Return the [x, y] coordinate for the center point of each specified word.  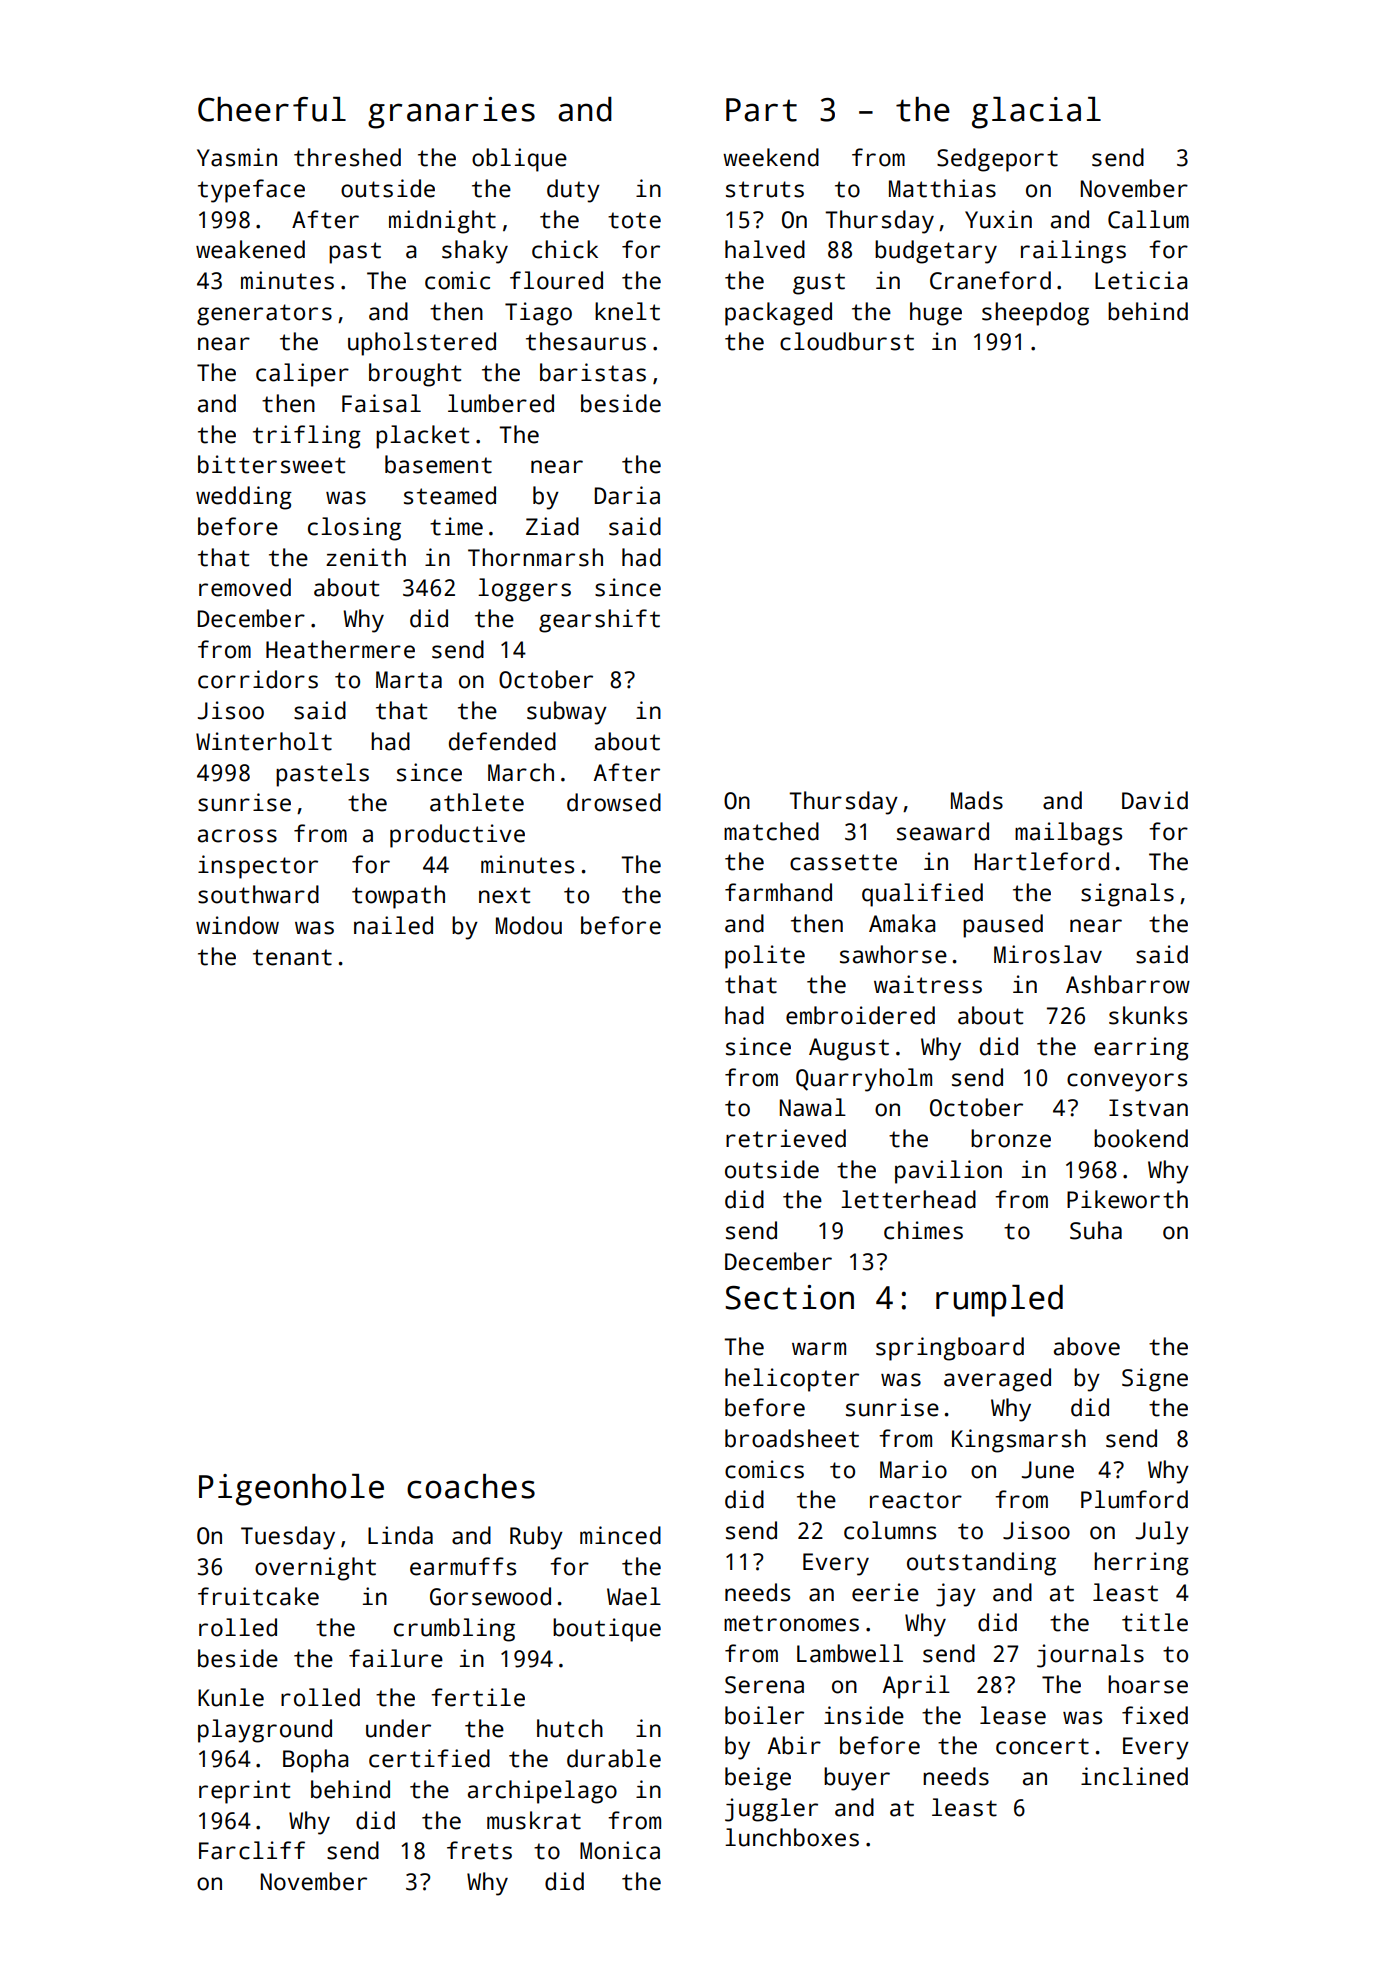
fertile [478, 1697]
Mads [977, 800]
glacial [1036, 113]
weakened [250, 249]
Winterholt [264, 741]
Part [761, 110]
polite [765, 957]
